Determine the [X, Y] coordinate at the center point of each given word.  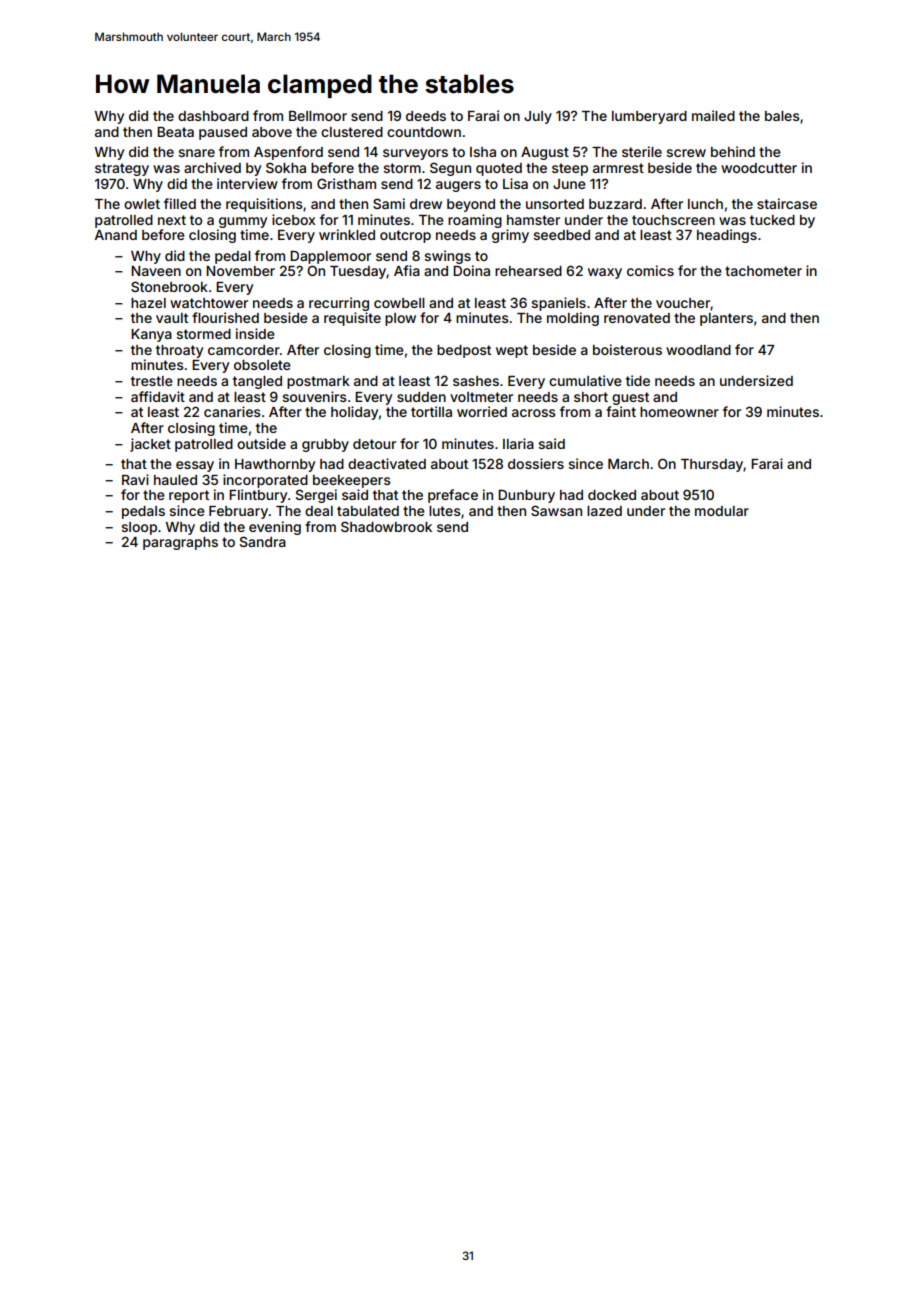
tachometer [763, 271]
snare [196, 153]
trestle [152, 381]
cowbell [399, 303]
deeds [426, 116]
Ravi [135, 479]
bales [782, 116]
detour [374, 444]
